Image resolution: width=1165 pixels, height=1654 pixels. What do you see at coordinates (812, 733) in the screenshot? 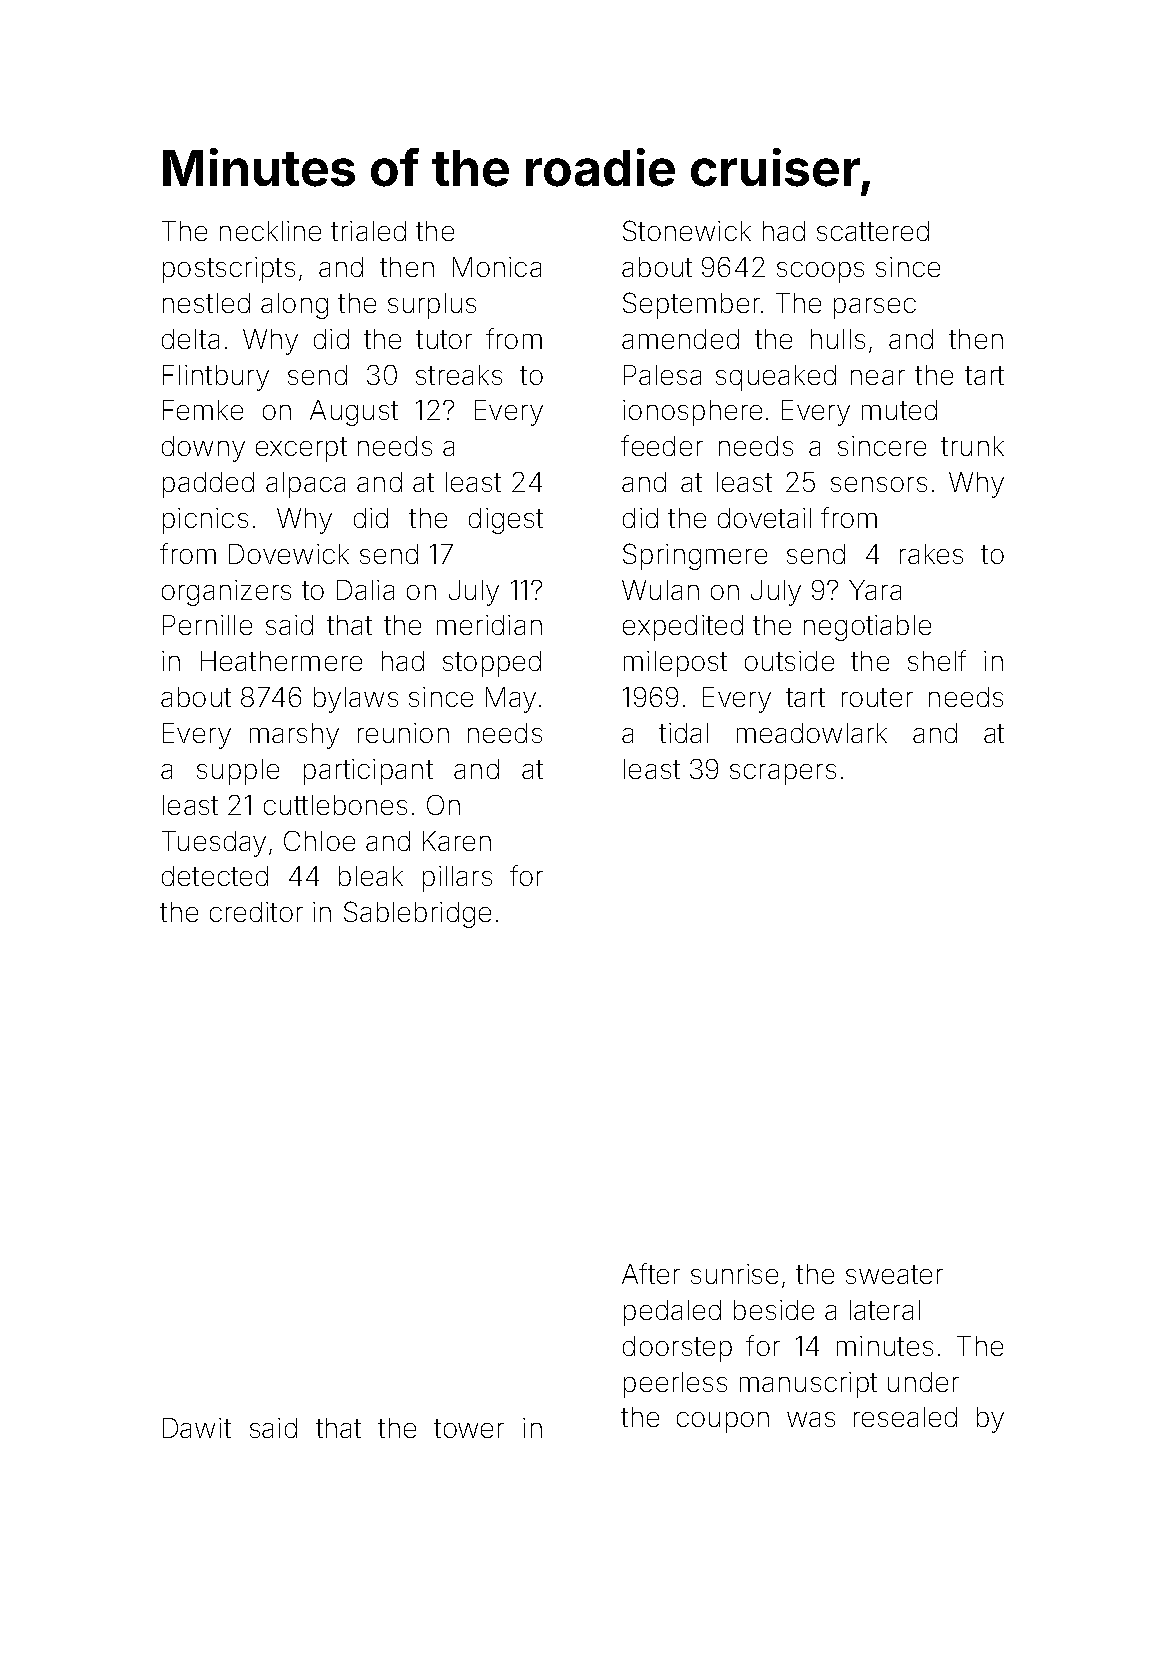
I see `meadowlark` at bounding box center [812, 733].
